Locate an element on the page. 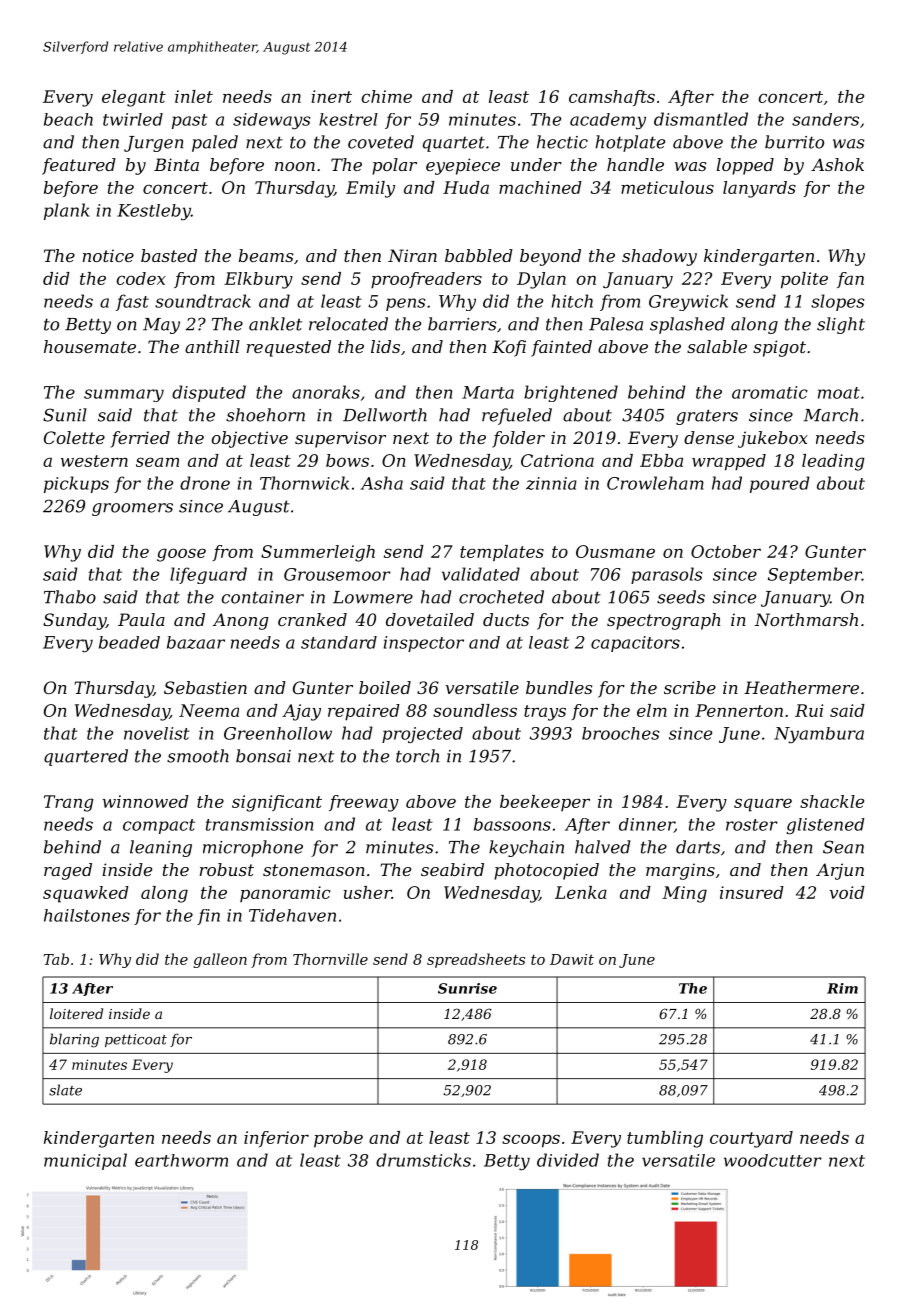 This image has width=908, height=1316. barriers is located at coordinates (462, 324).
